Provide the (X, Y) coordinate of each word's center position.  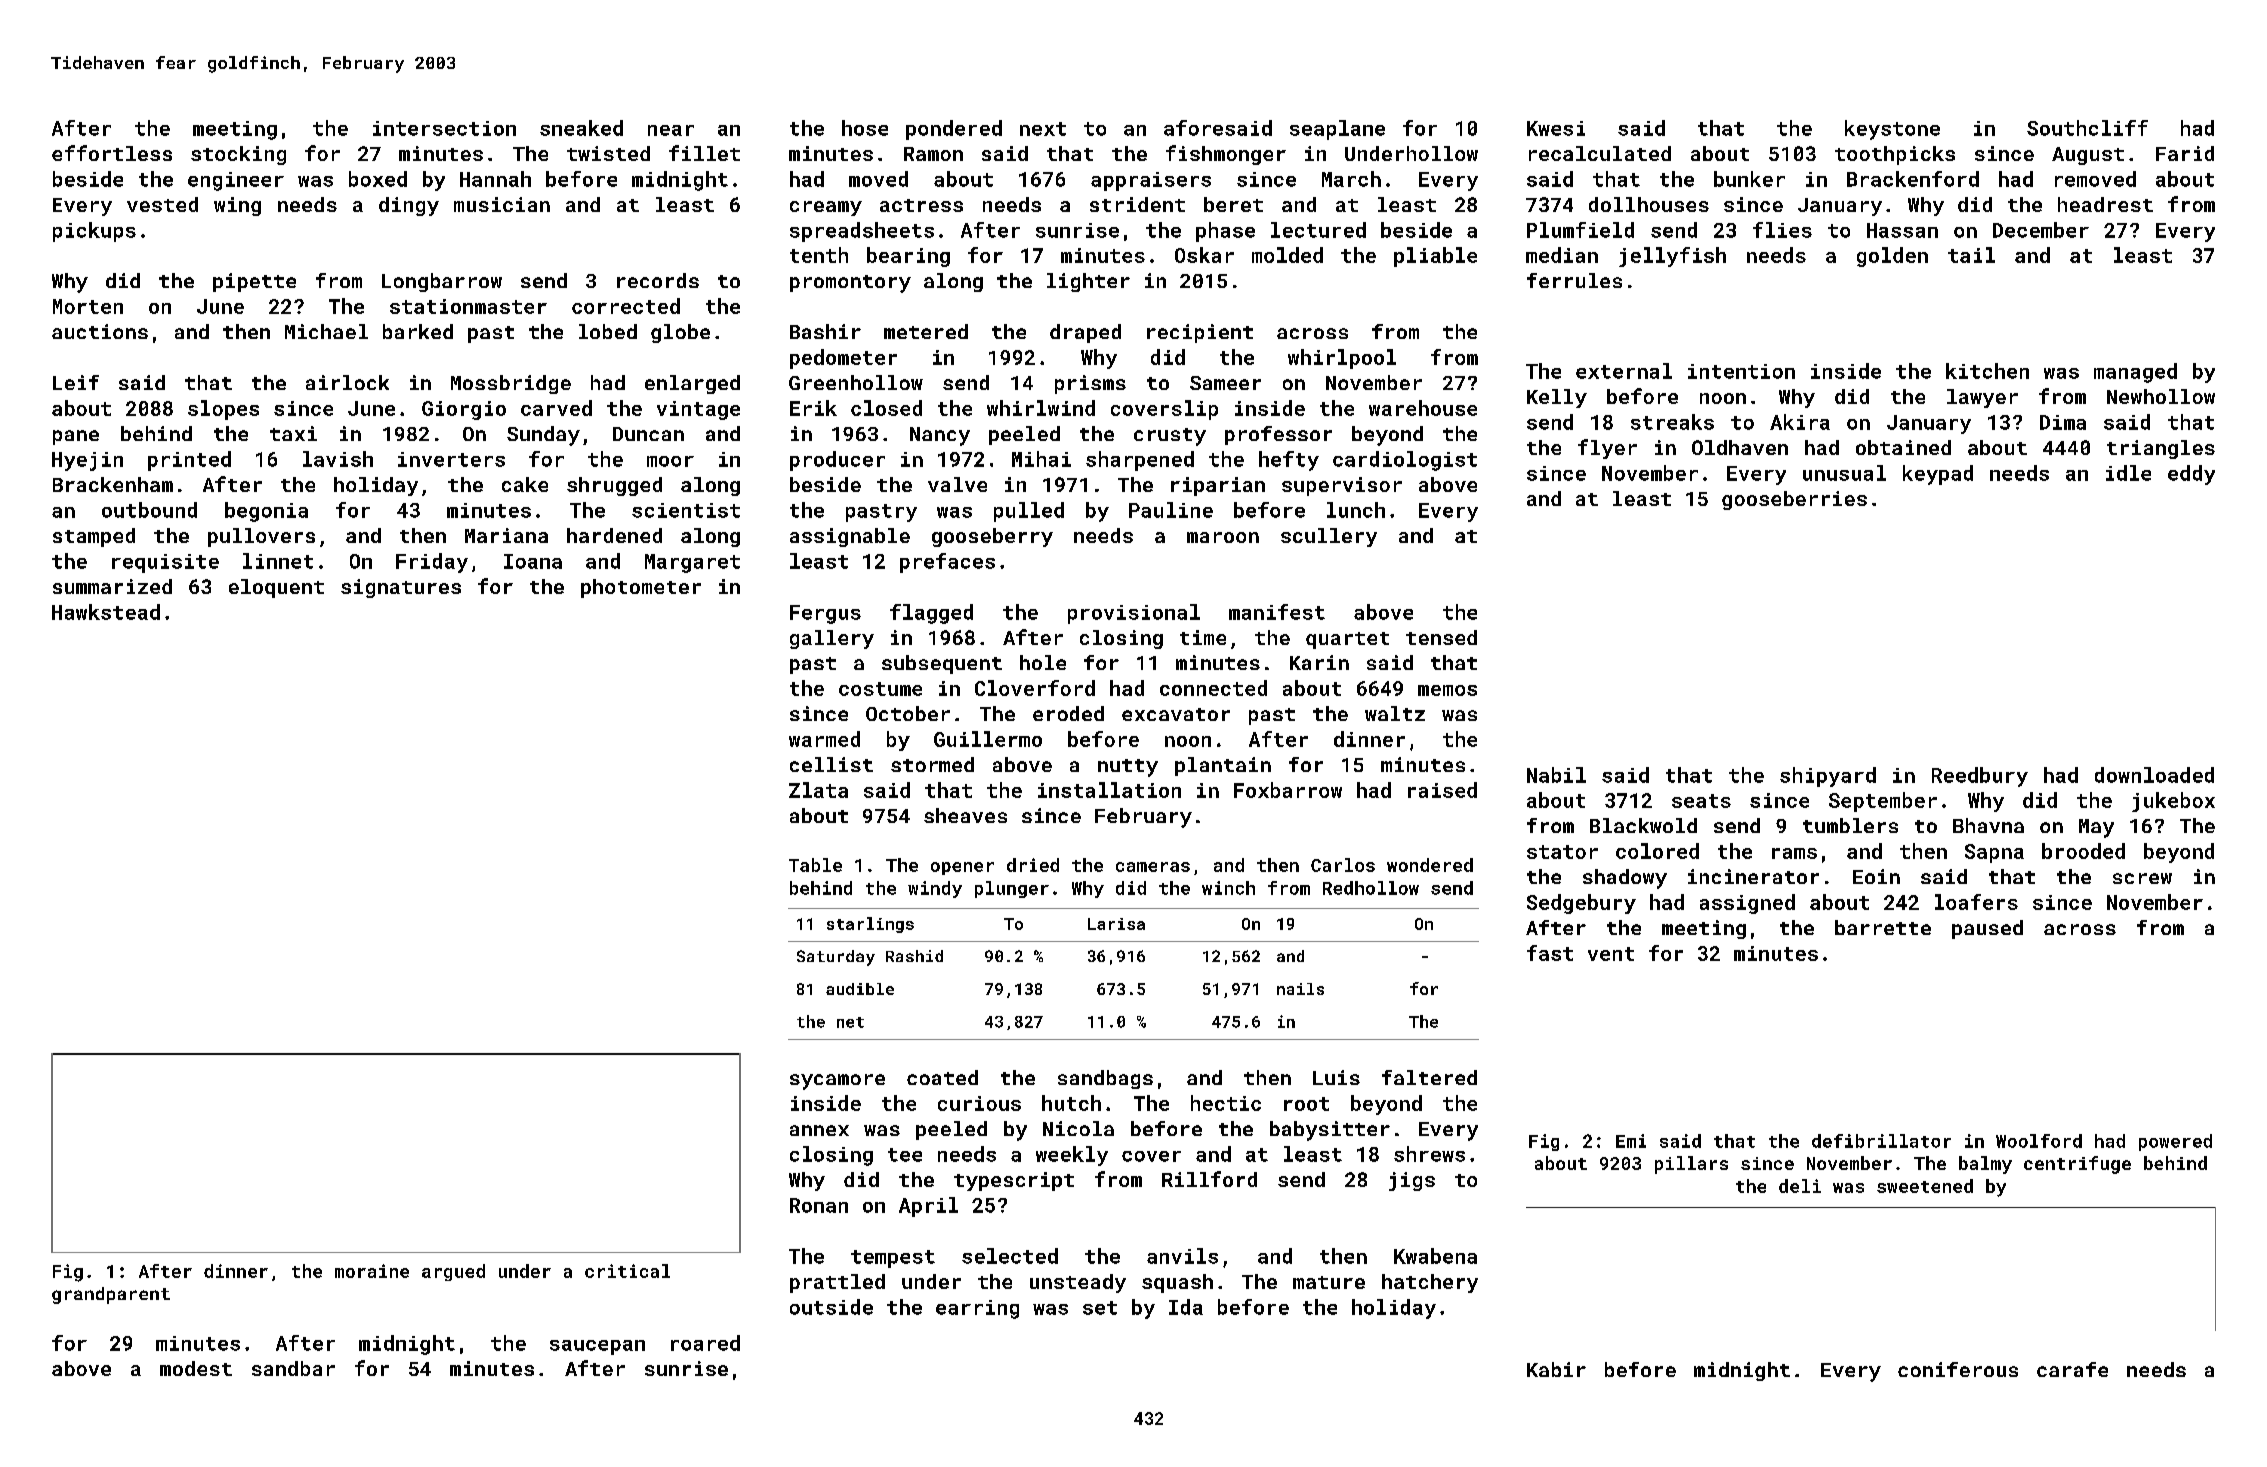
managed (2135, 373)
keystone (1892, 130)
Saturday (836, 958)
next (1043, 129)
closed (886, 408)
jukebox (2173, 802)
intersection (444, 128)
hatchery (1430, 1283)
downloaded (2154, 775)
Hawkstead (106, 612)
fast (1550, 953)
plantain (1223, 766)
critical (627, 1271)
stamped (94, 537)
